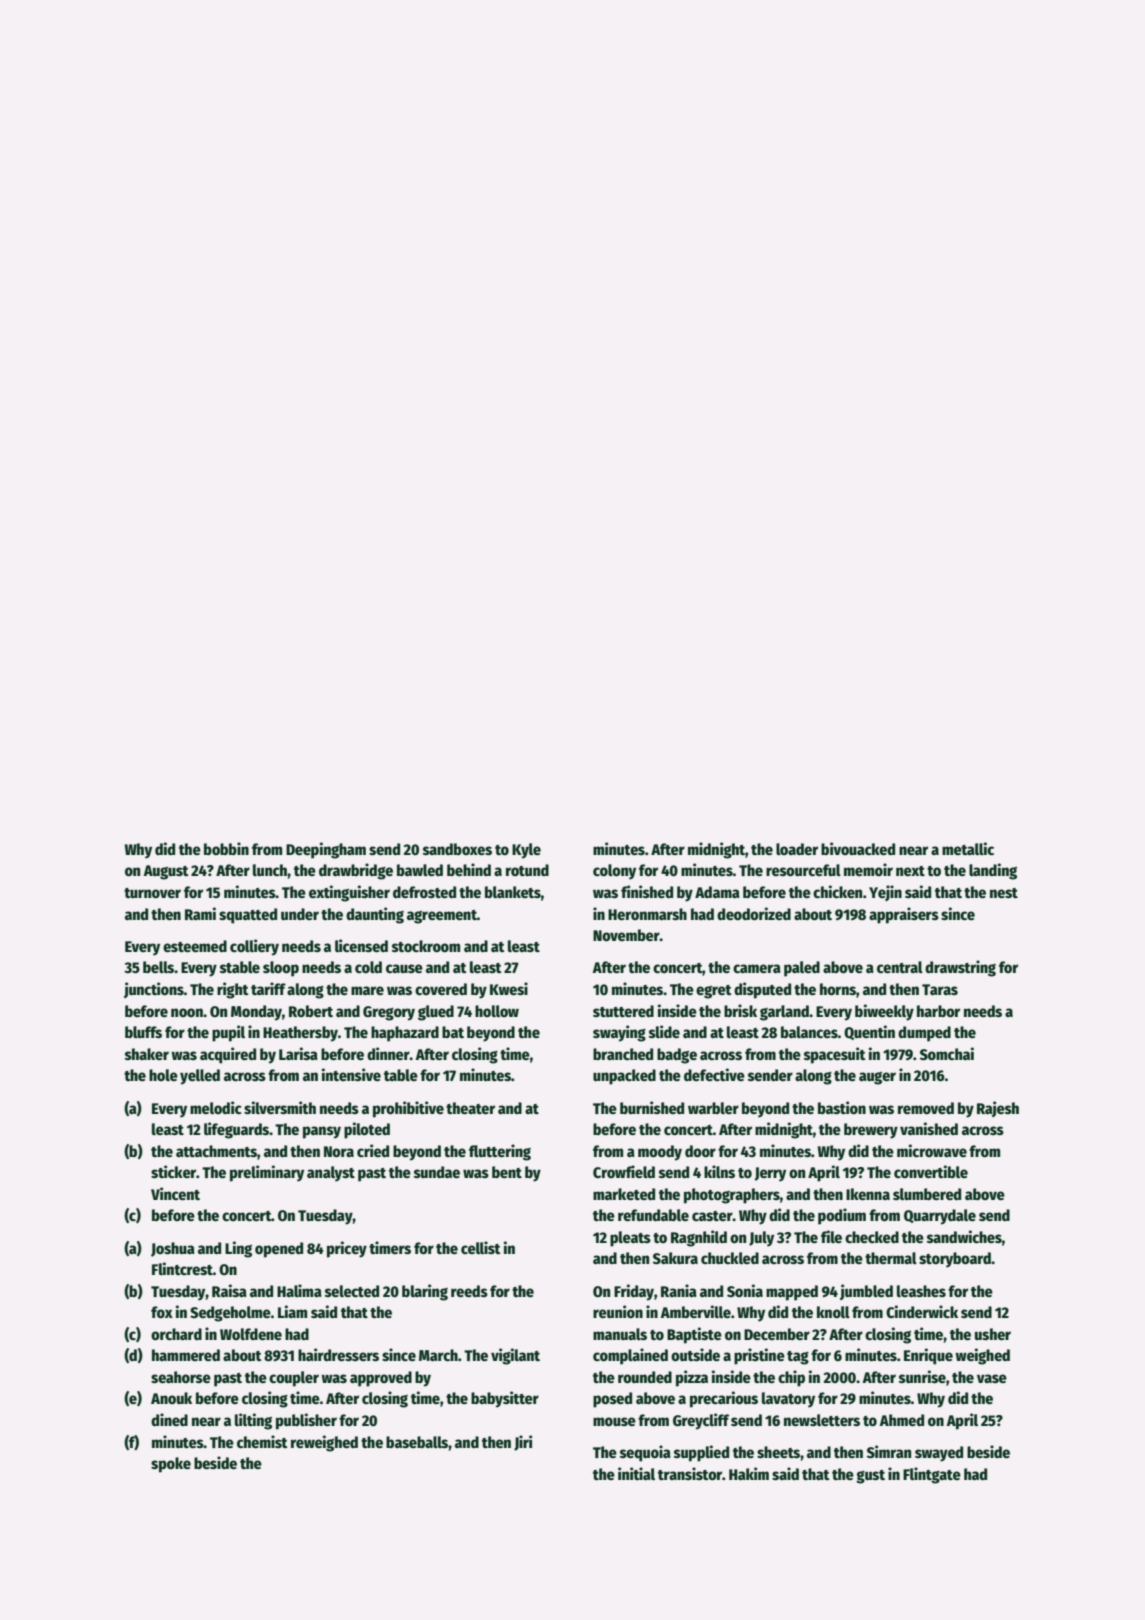 Image resolution: width=1145 pixels, height=1620 pixels. I want to click on extinguisher, so click(349, 893).
